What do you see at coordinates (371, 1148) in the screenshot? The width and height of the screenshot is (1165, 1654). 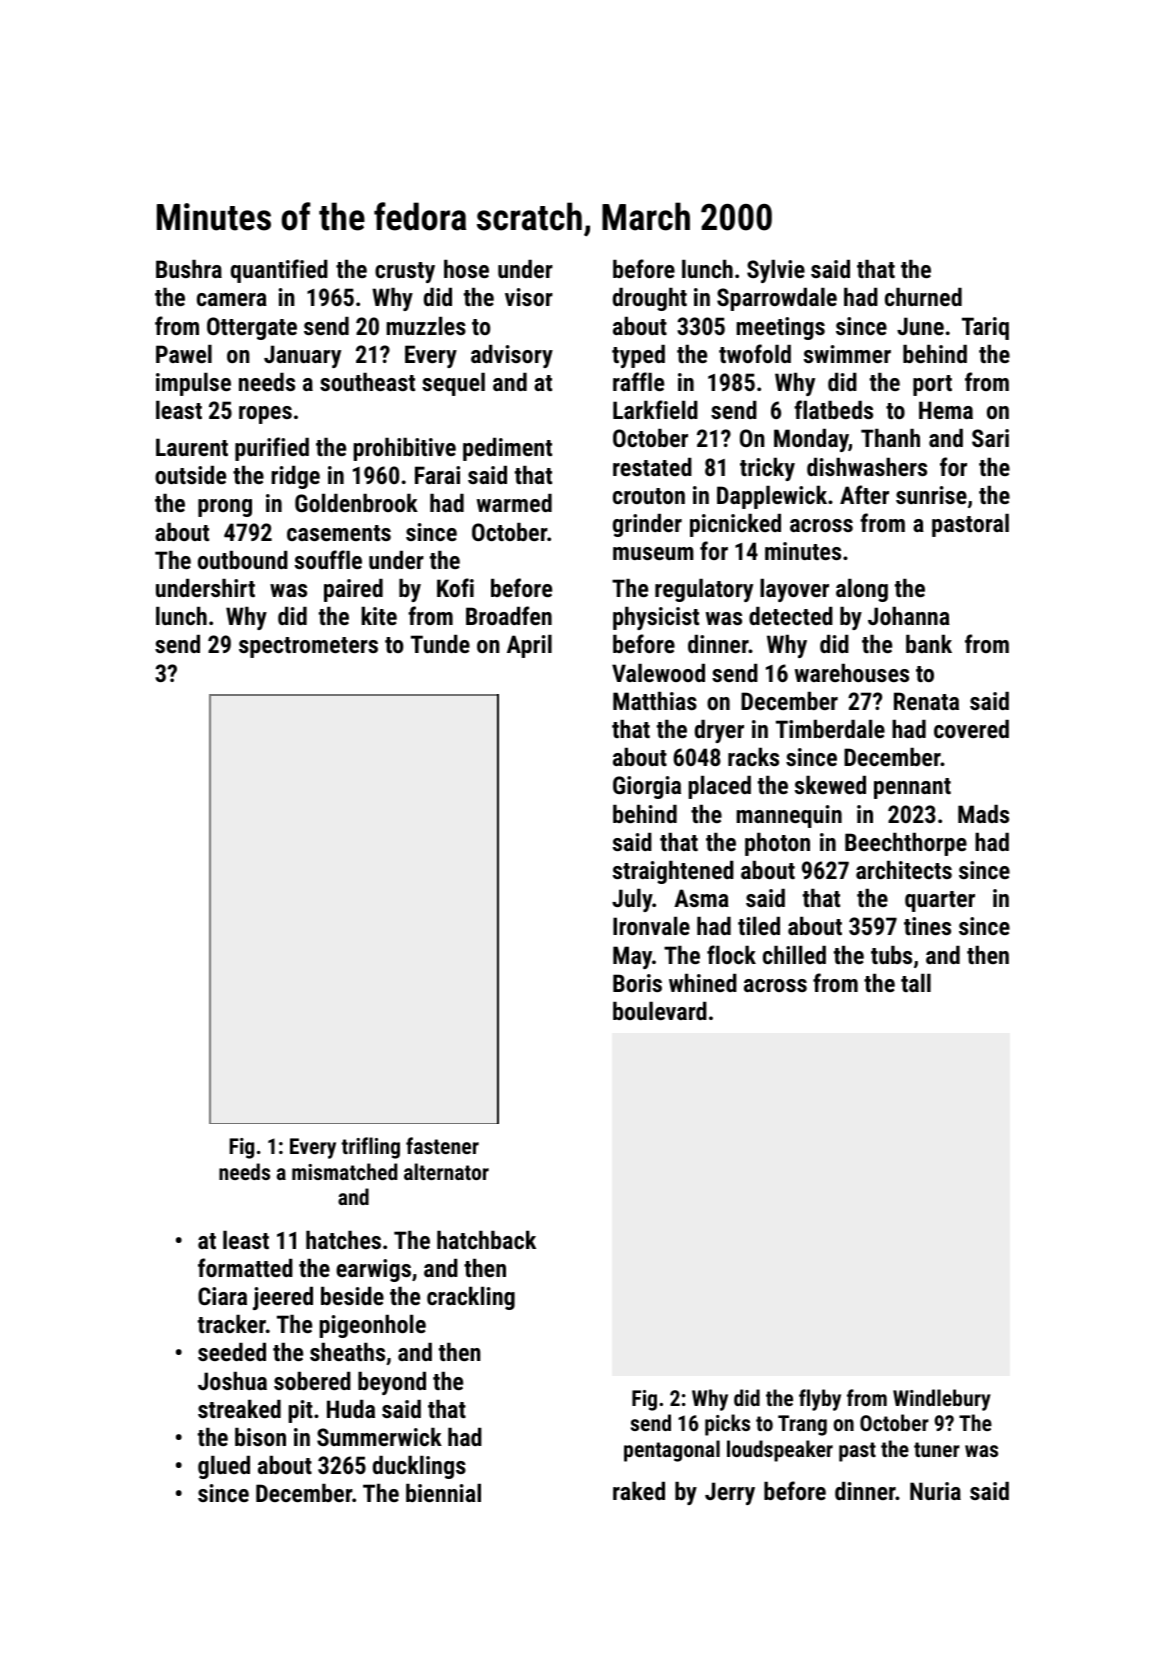 I see `trifling` at bounding box center [371, 1148].
